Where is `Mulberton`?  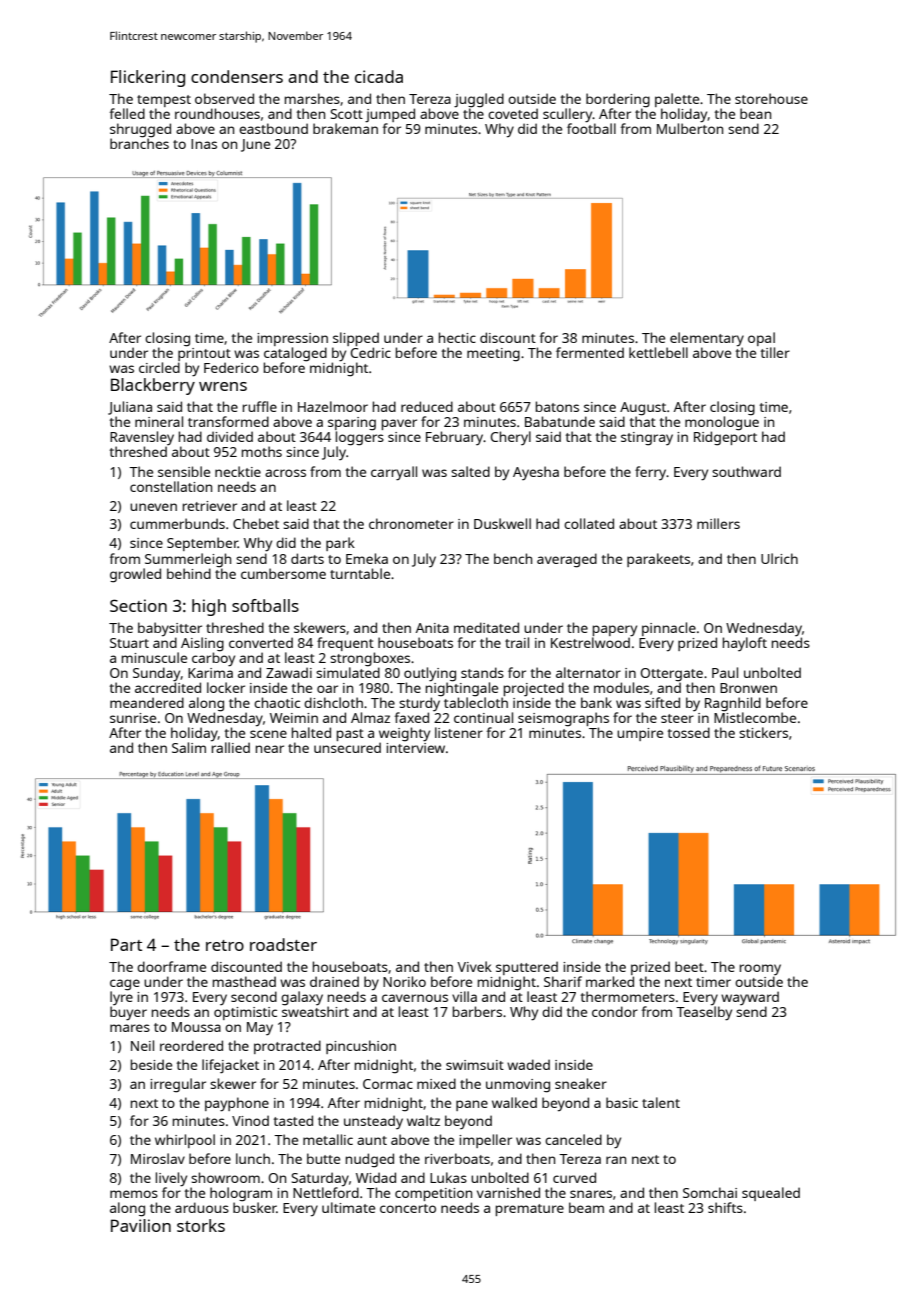
Mulberton is located at coordinates (690, 128).
